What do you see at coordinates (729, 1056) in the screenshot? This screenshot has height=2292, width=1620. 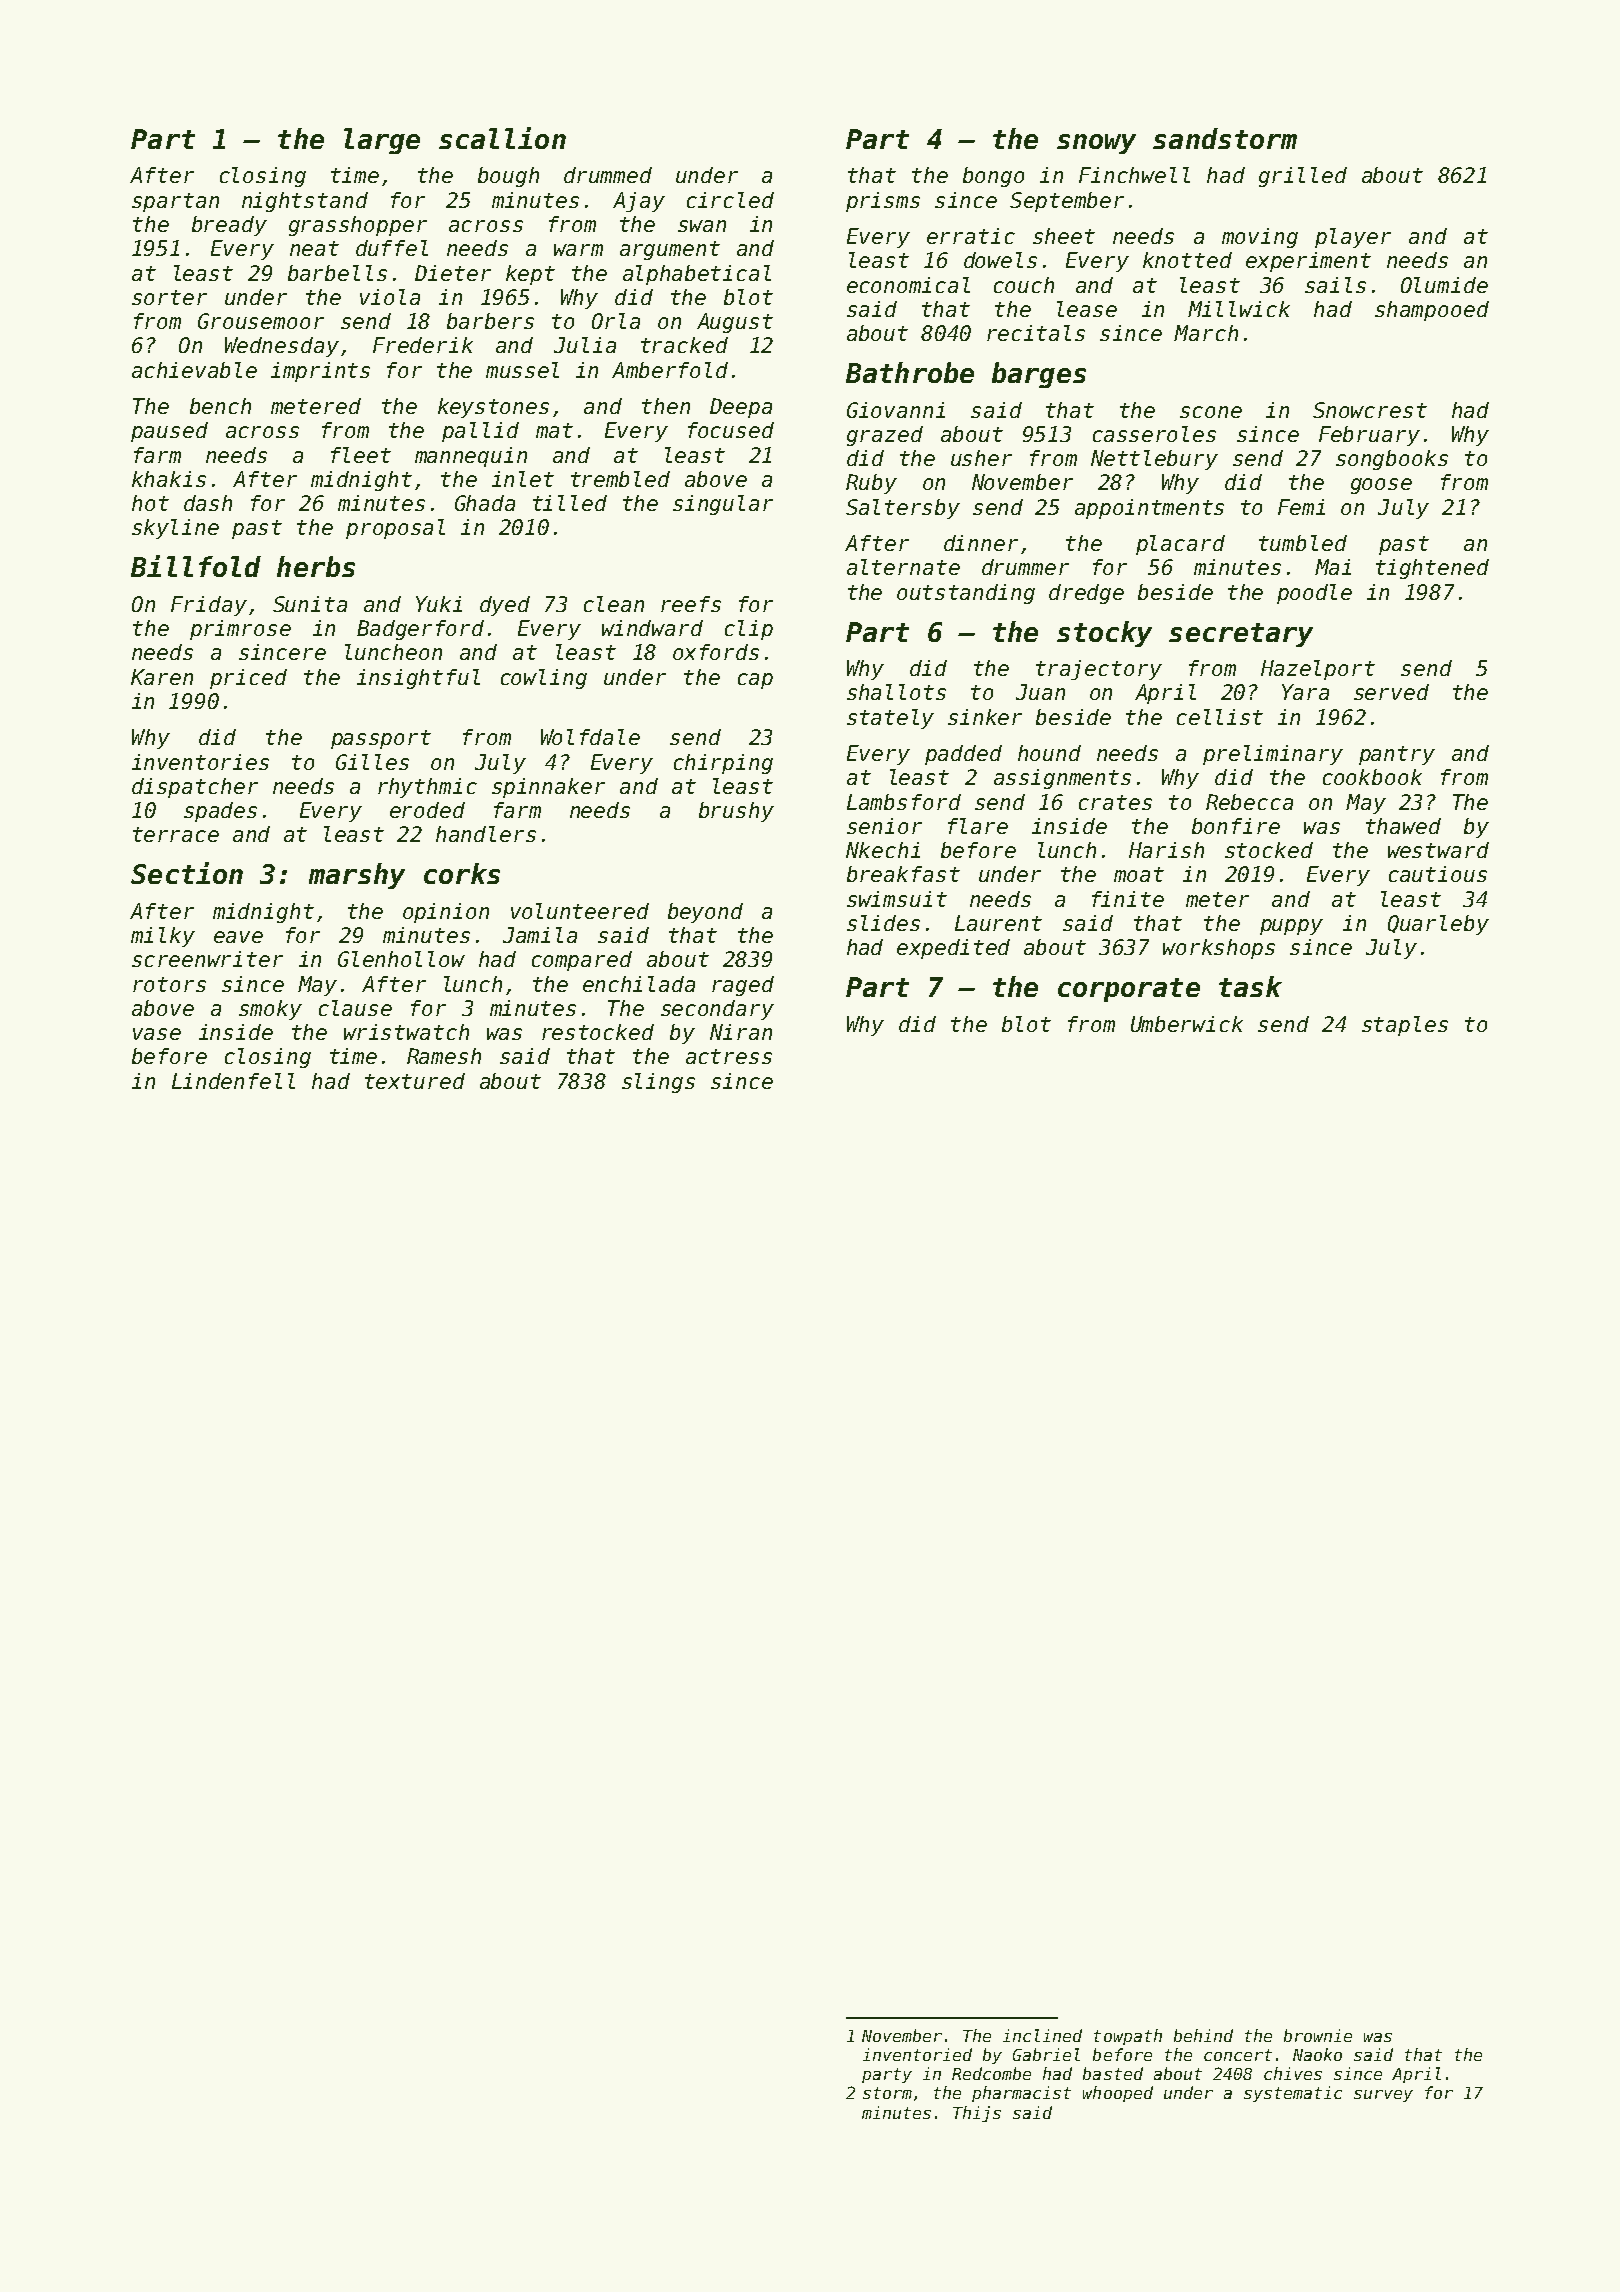 I see `actress` at bounding box center [729, 1056].
